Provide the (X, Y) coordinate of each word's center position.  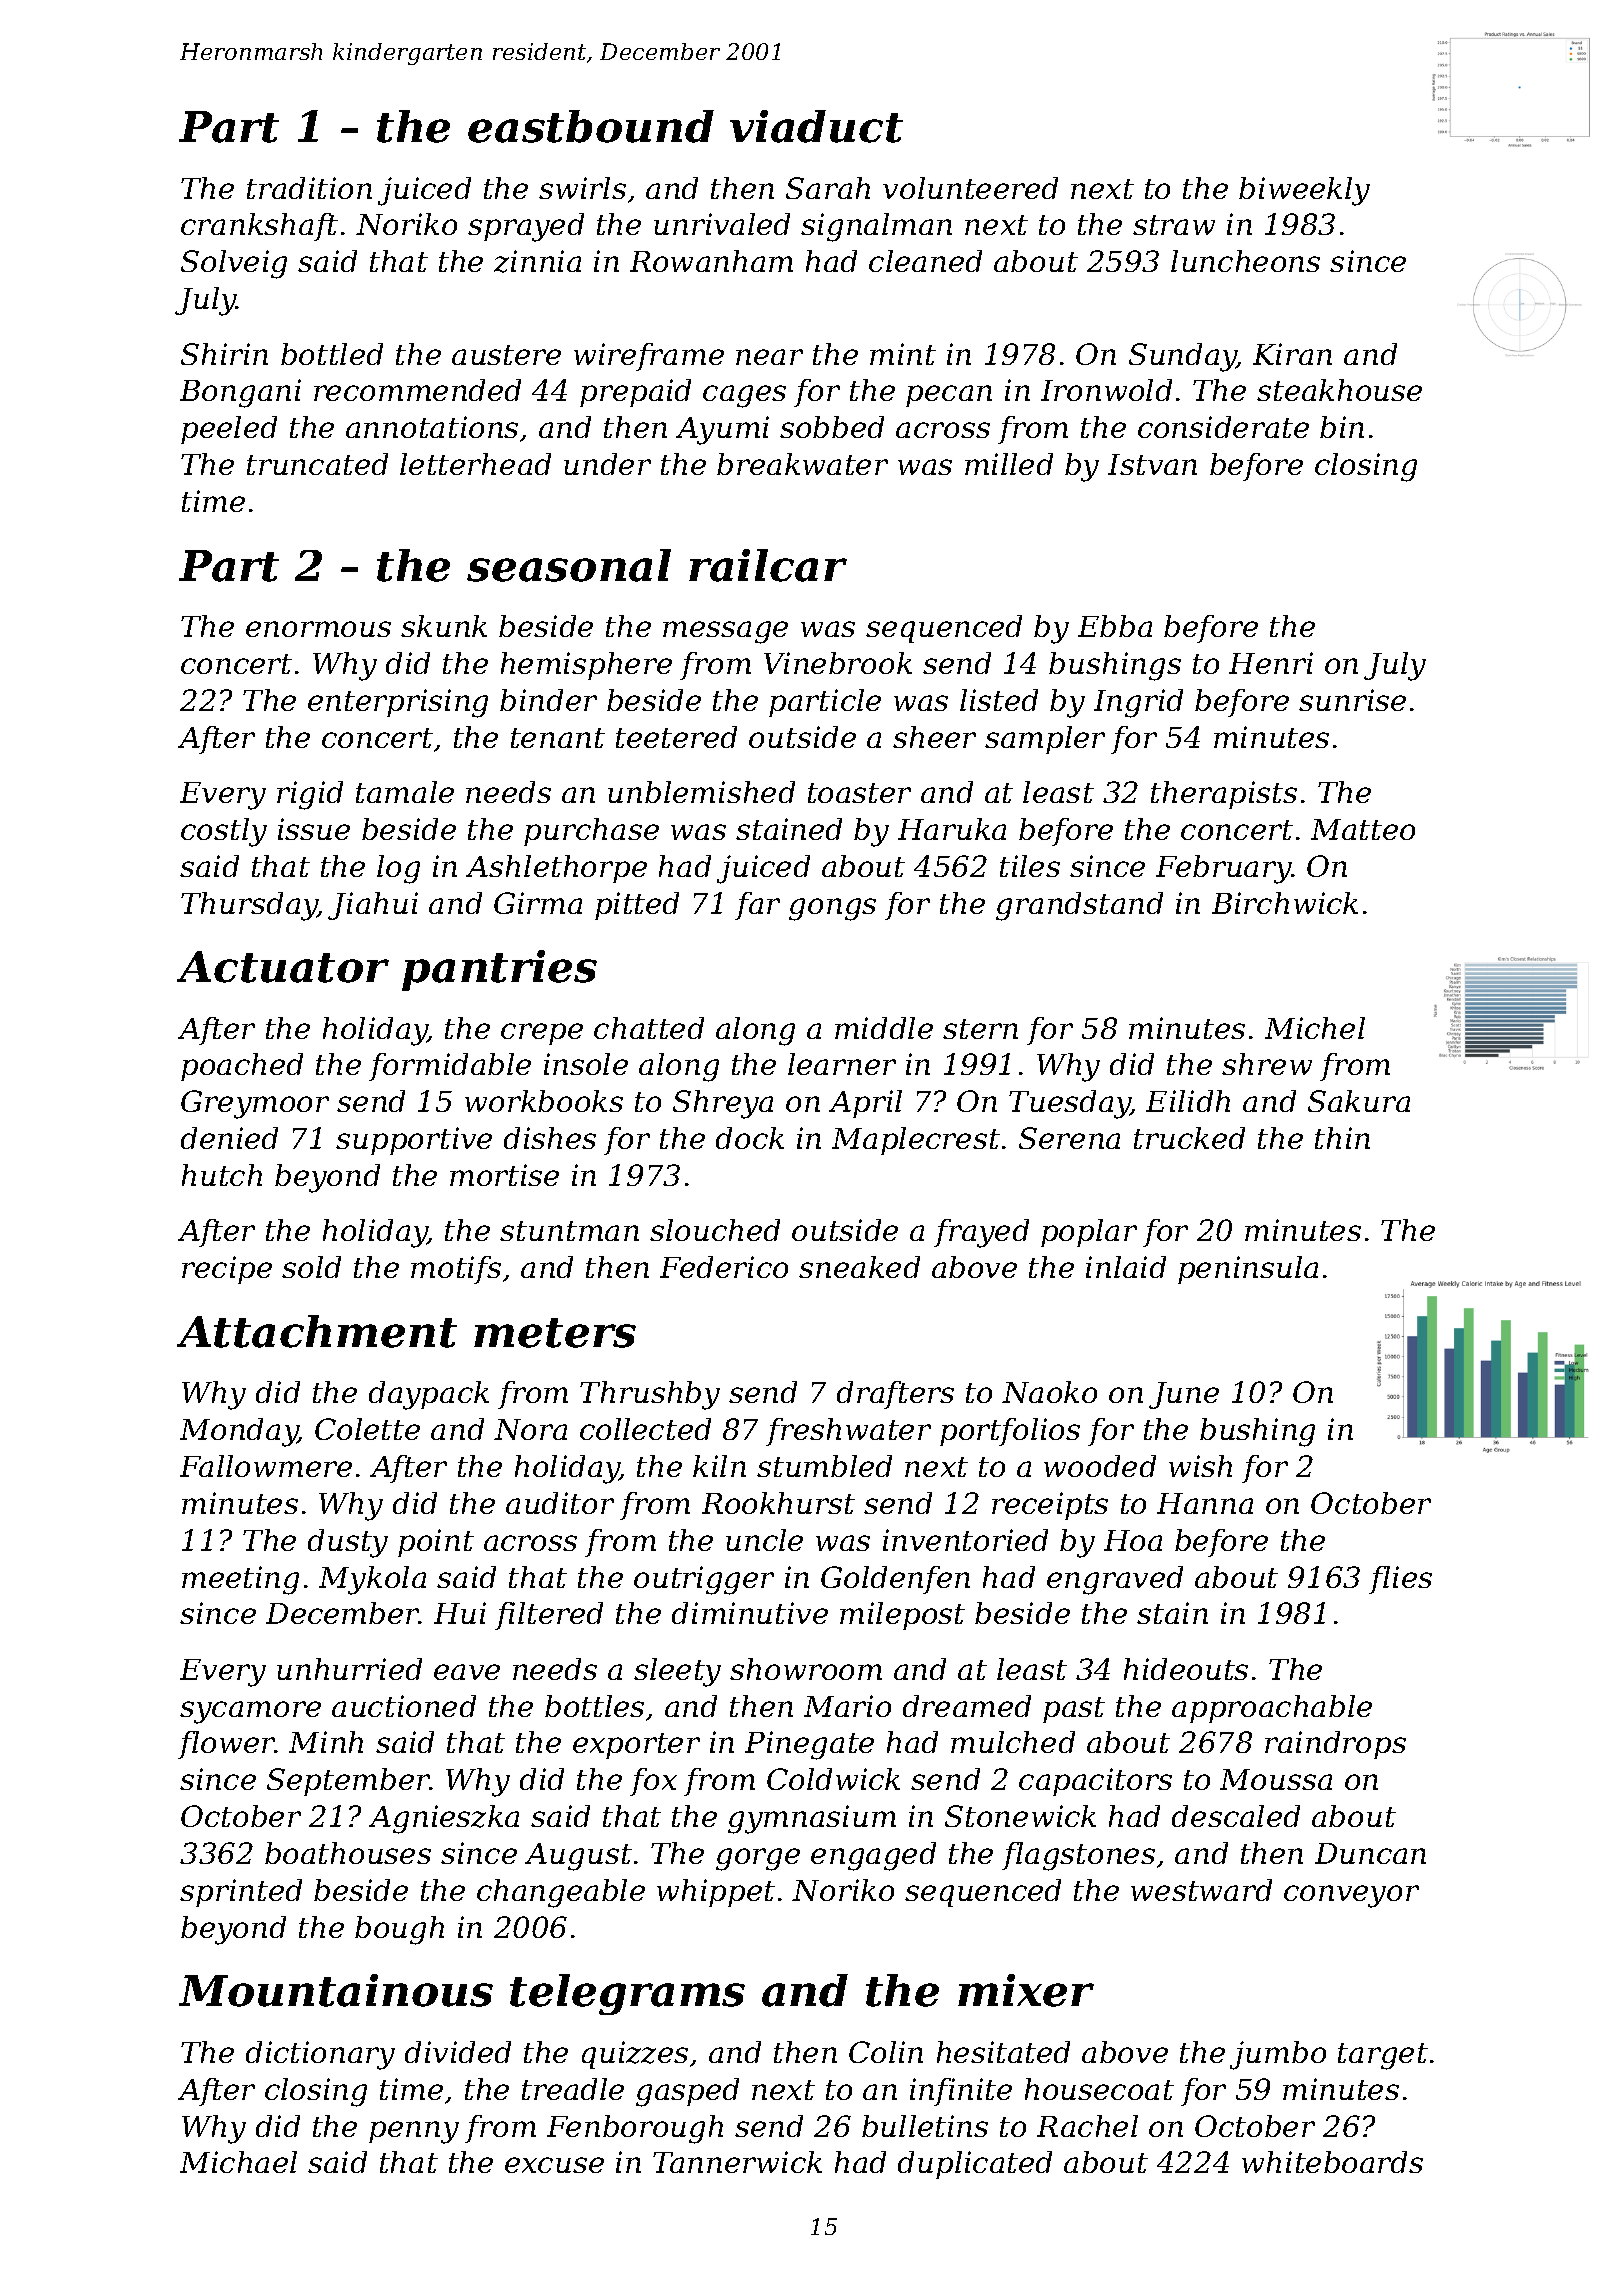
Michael (238, 2162)
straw (1174, 225)
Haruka (952, 829)
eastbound (591, 126)
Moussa (1276, 1779)
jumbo (1278, 2055)
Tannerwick (737, 2162)
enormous (318, 629)
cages (744, 396)
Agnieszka (444, 1819)
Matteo (1363, 829)
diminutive (750, 1613)
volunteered (970, 188)
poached (242, 1067)
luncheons (1245, 261)
